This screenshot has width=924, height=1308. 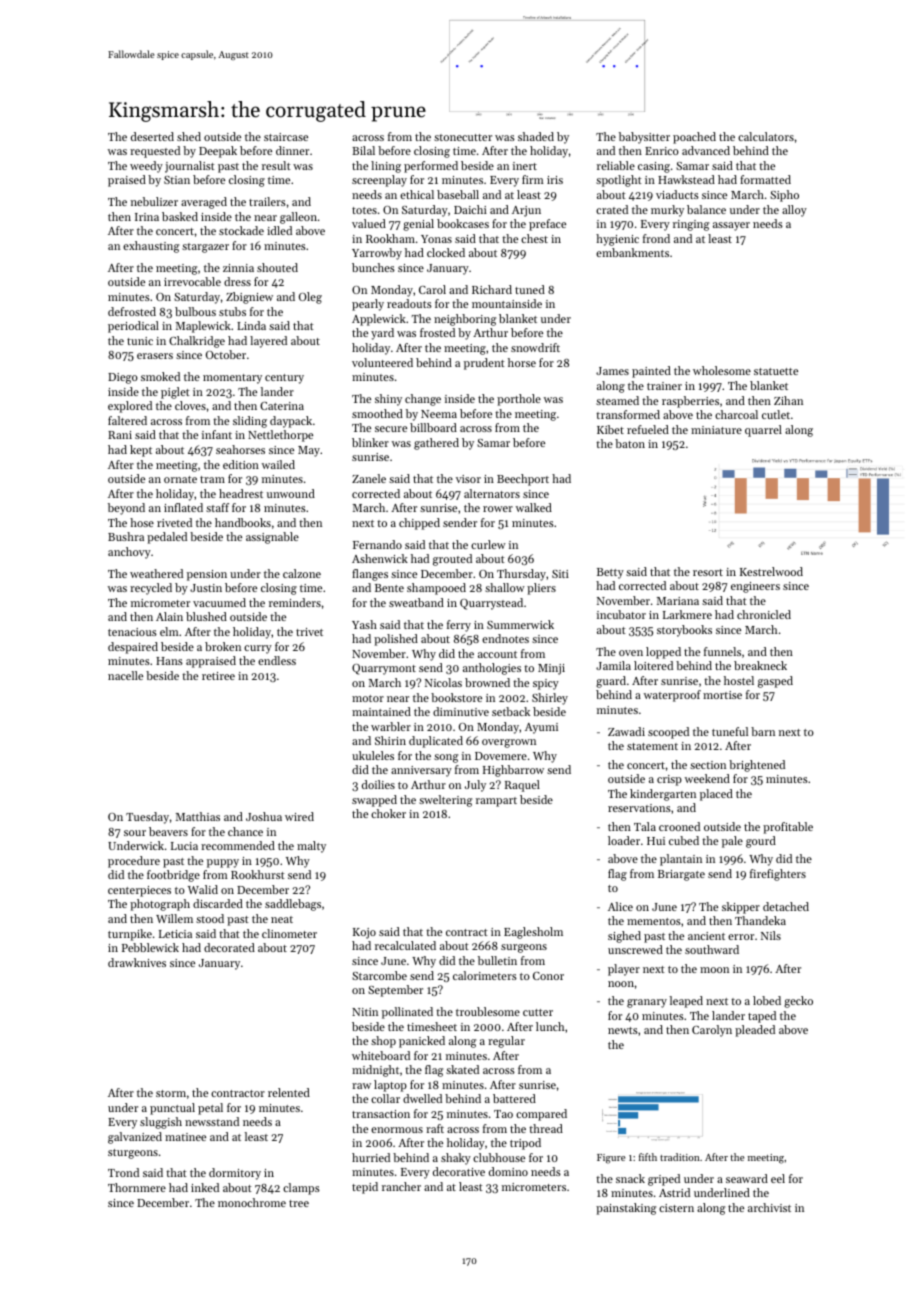 What do you see at coordinates (210, 1109) in the screenshot?
I see `petal` at bounding box center [210, 1109].
